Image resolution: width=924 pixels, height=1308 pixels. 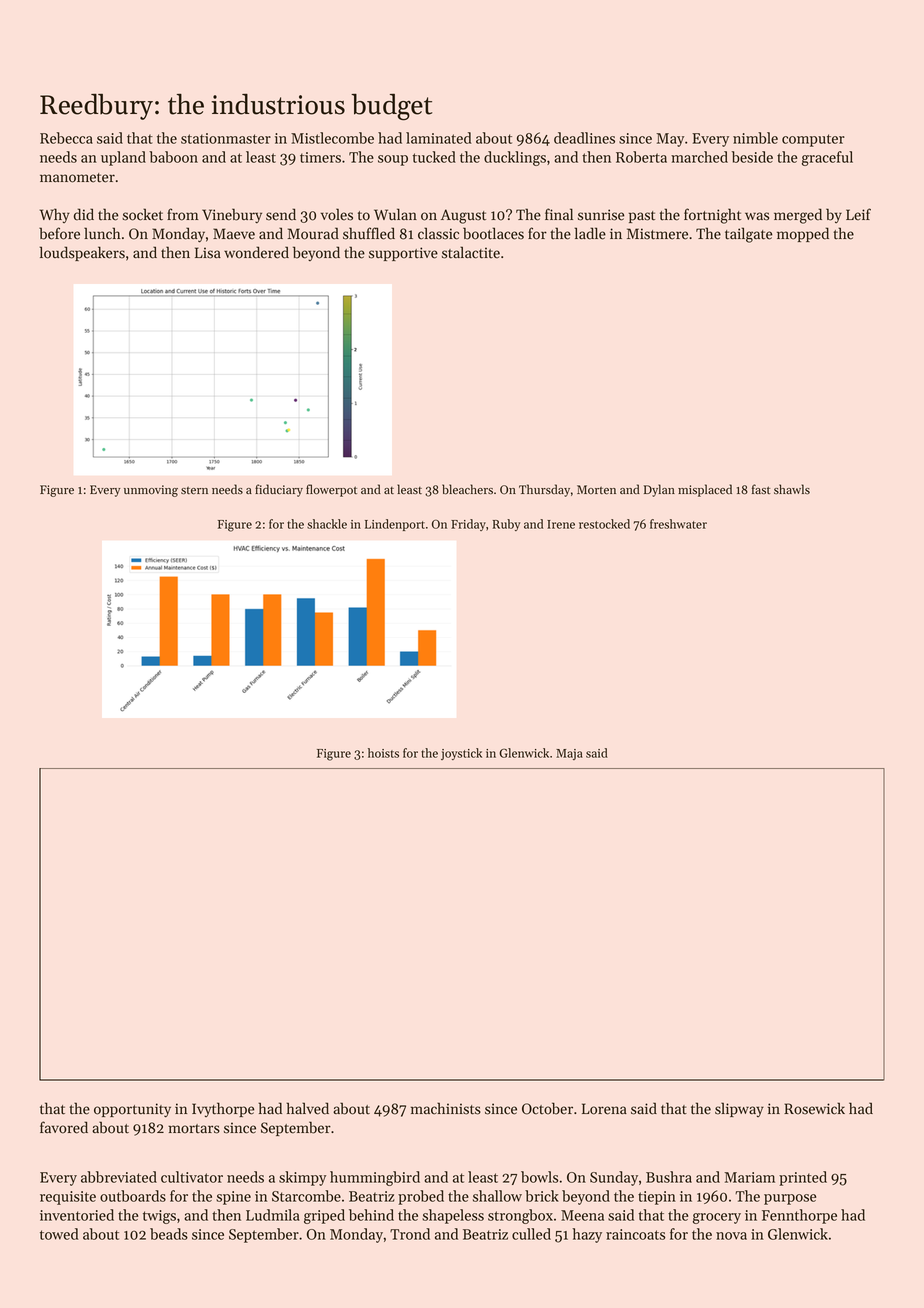 I want to click on deadlines, so click(x=584, y=138).
